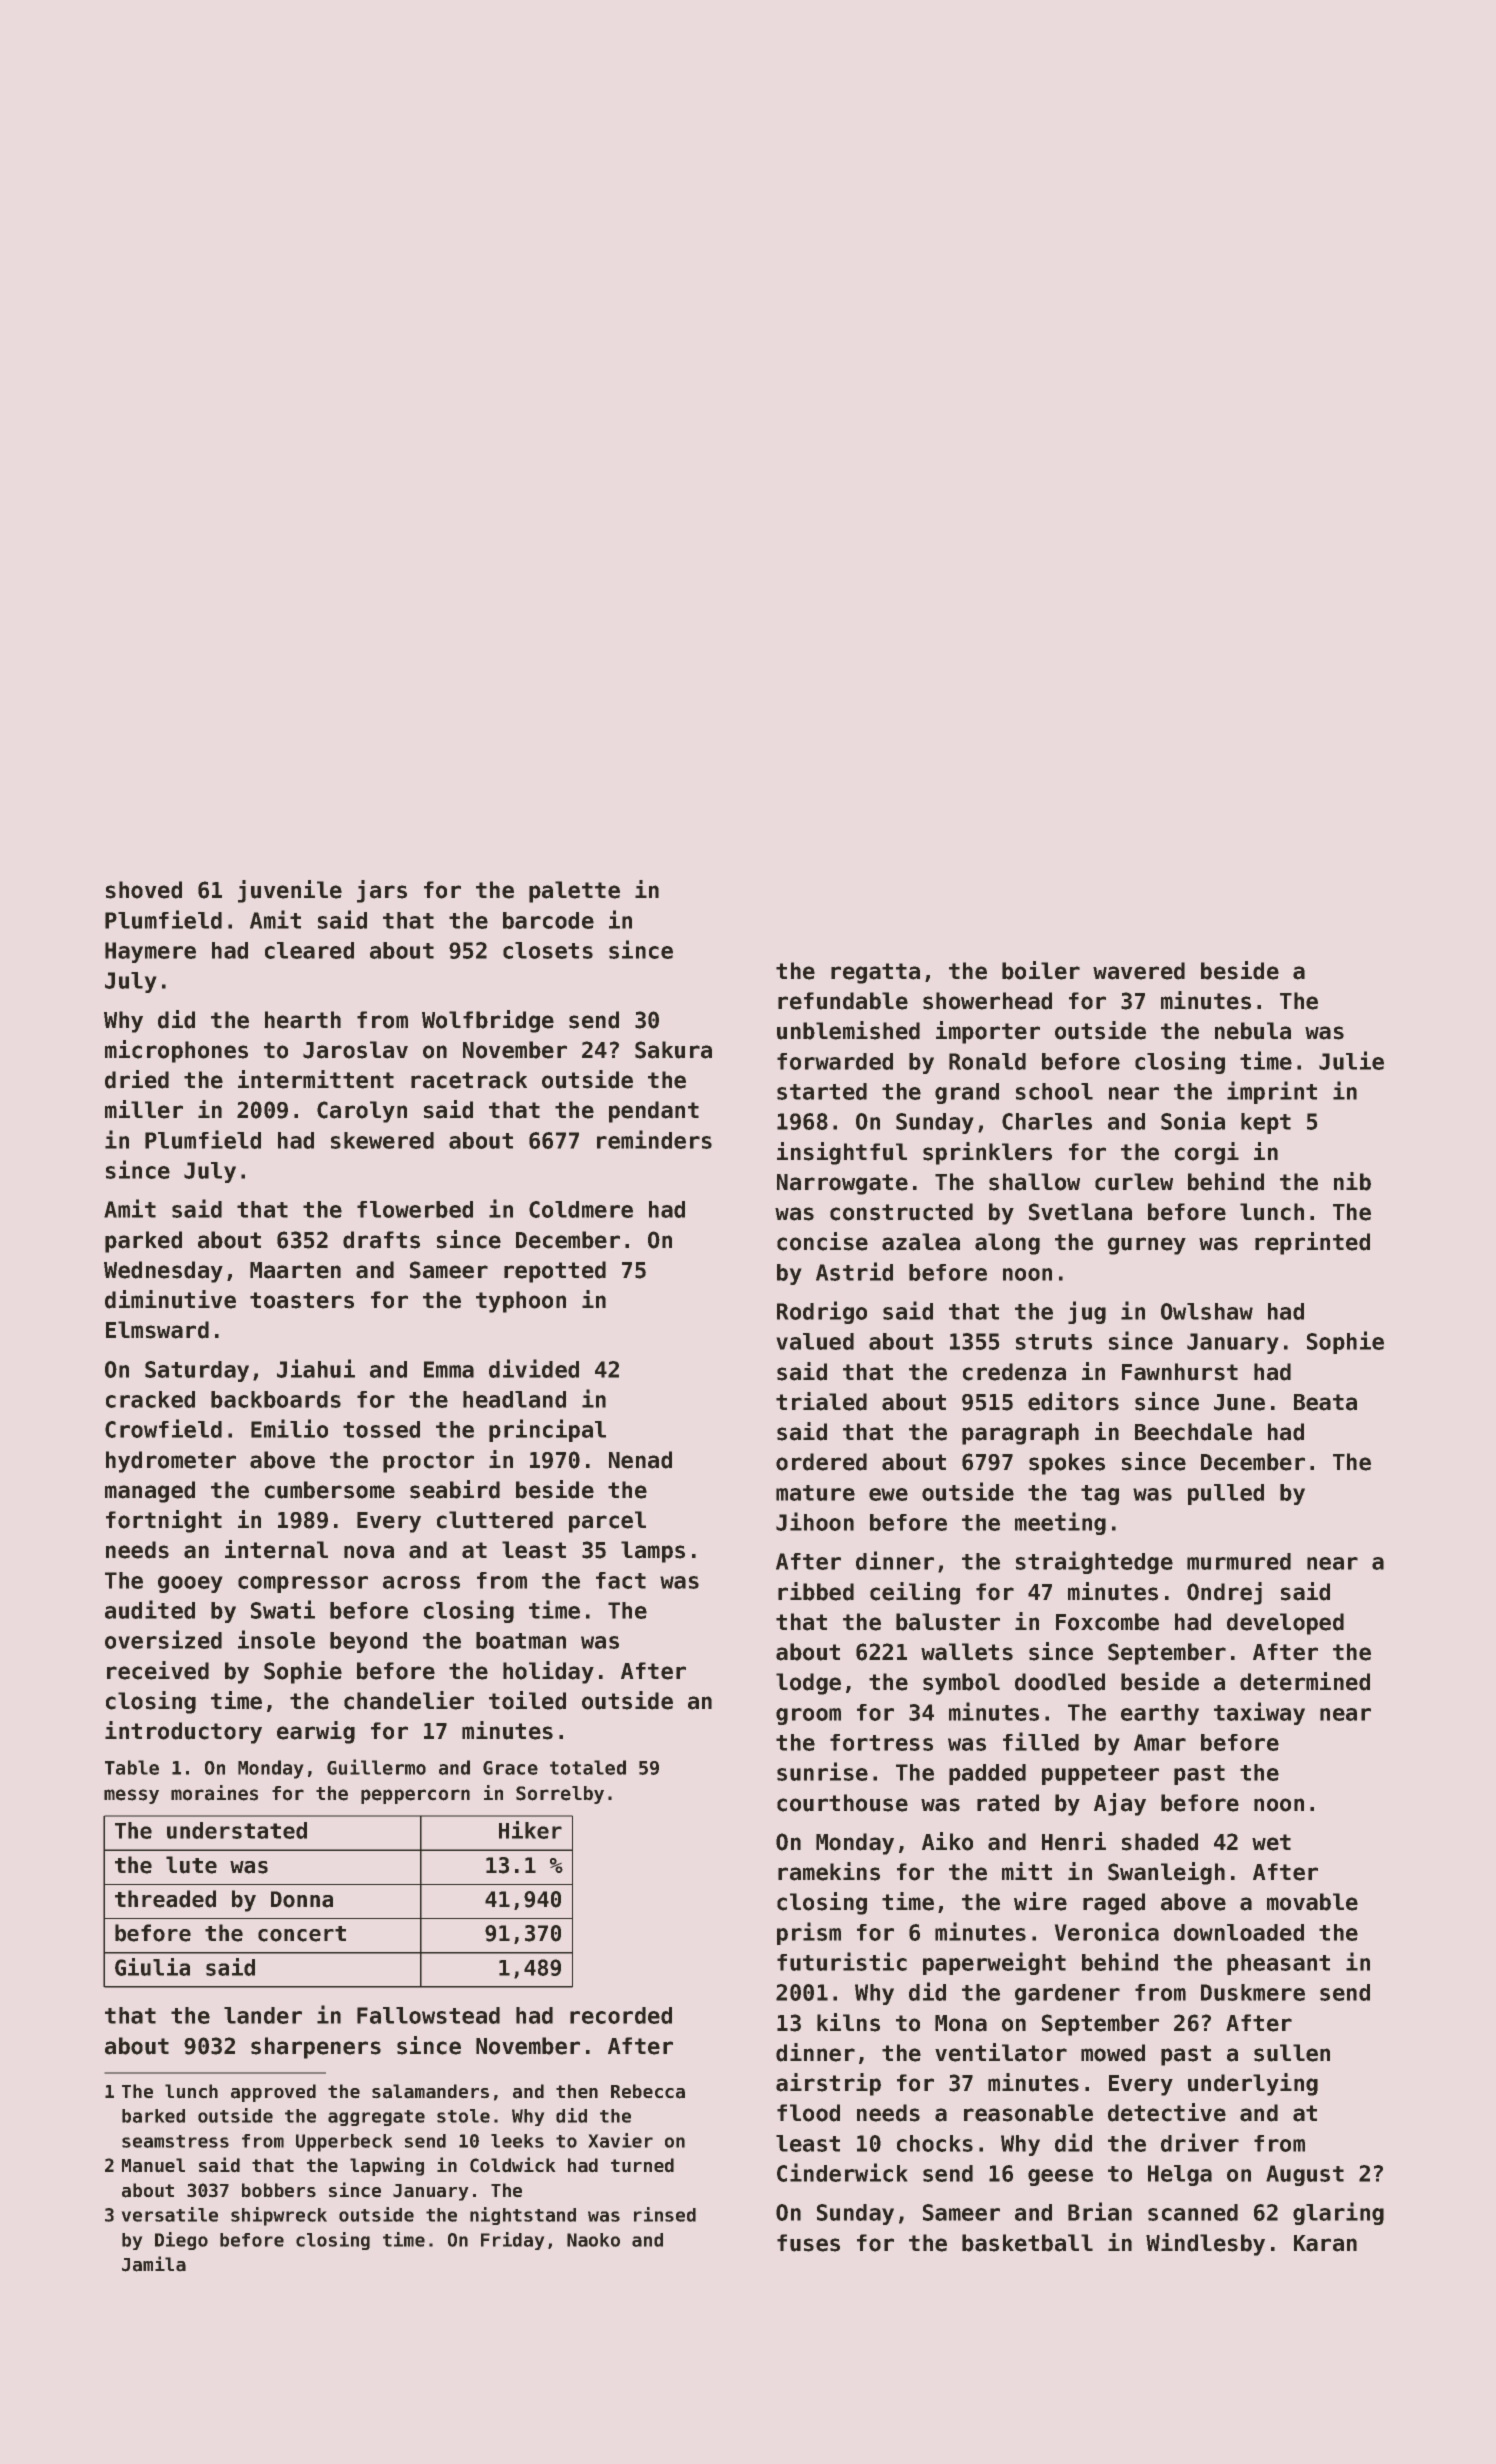 Image resolution: width=1496 pixels, height=2464 pixels. I want to click on prism, so click(809, 1933).
